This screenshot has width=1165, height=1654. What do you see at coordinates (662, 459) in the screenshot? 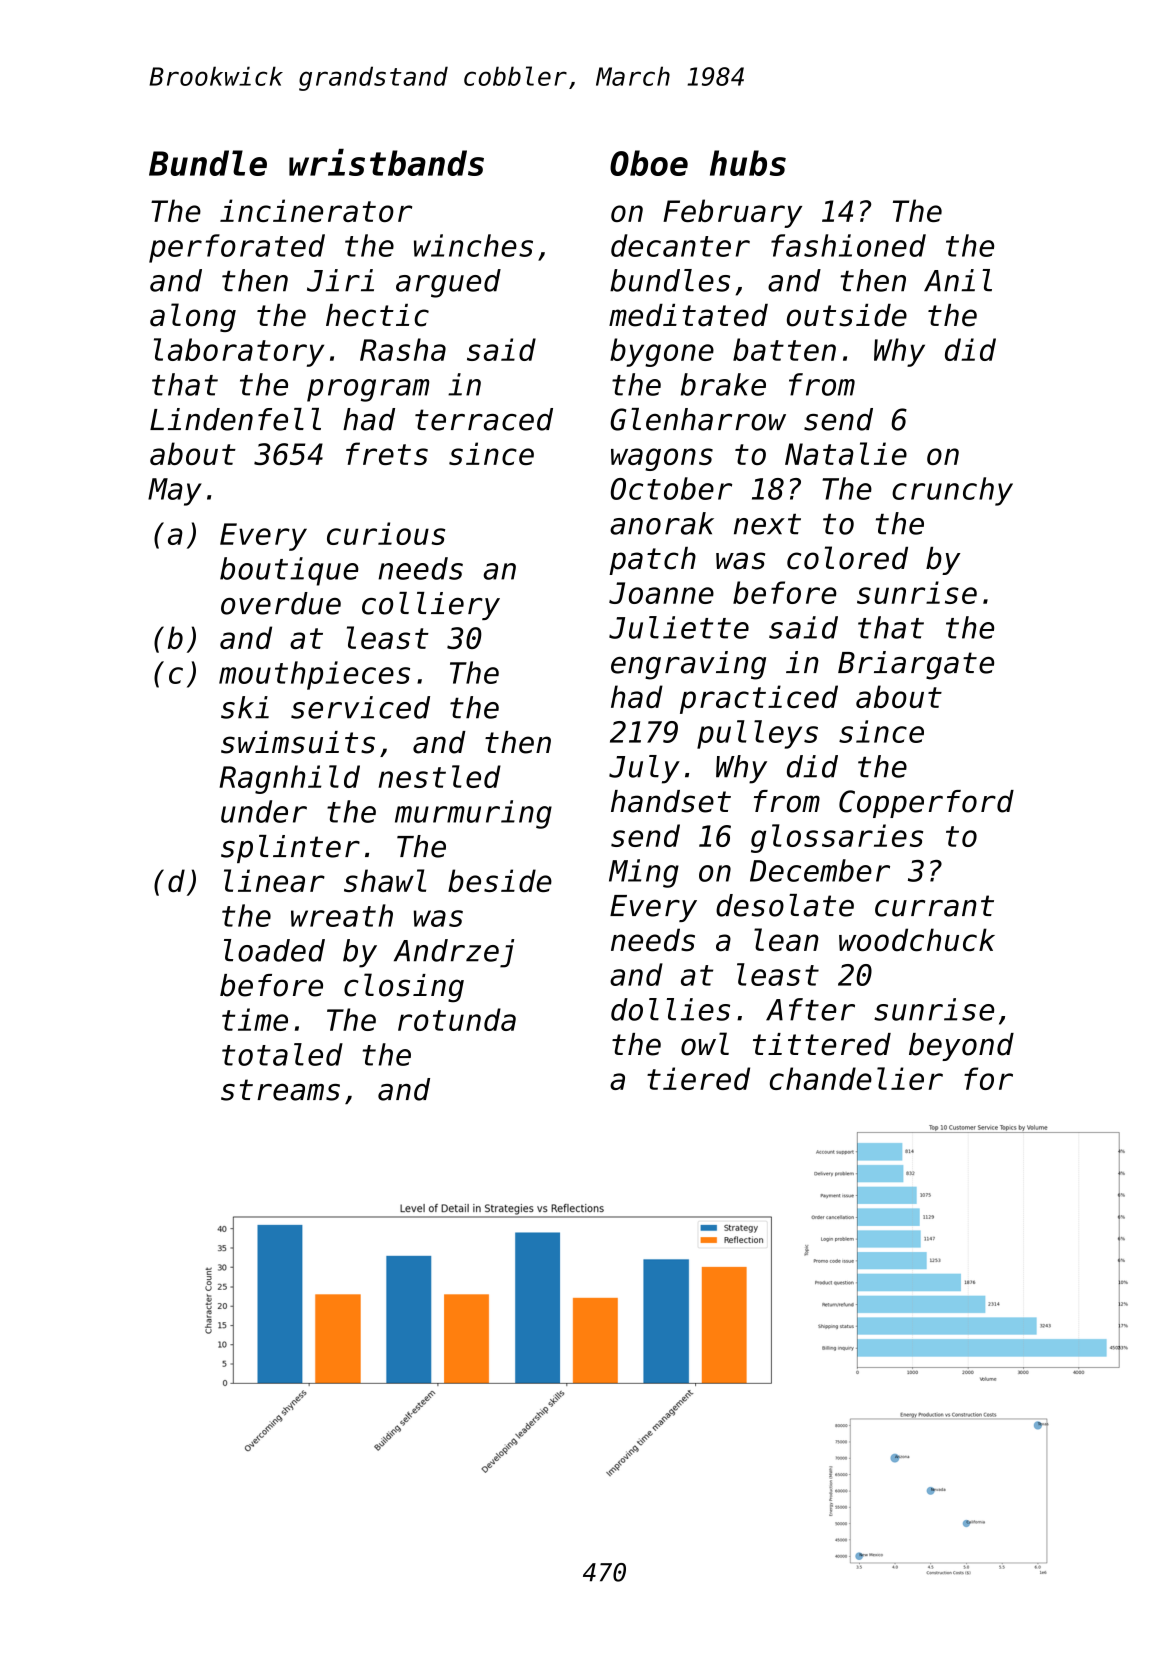
I see `wagons` at bounding box center [662, 459].
